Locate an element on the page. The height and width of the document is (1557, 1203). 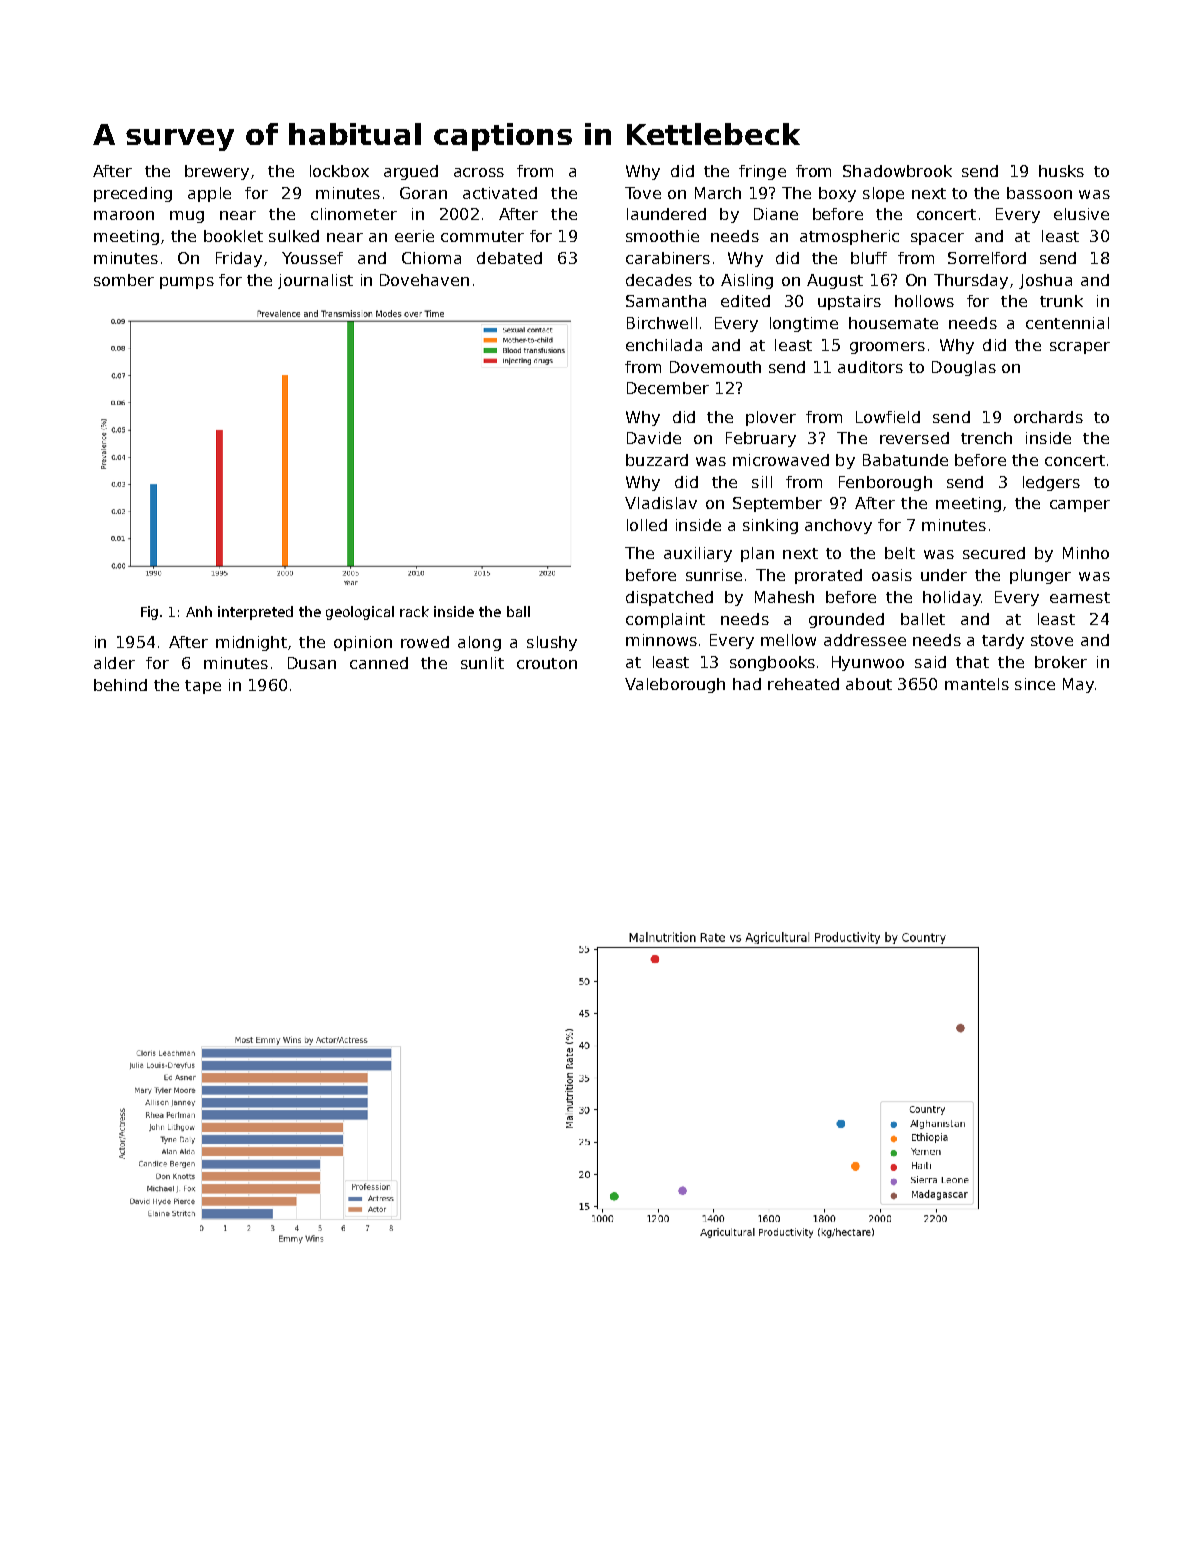
Anh is located at coordinates (199, 611).
